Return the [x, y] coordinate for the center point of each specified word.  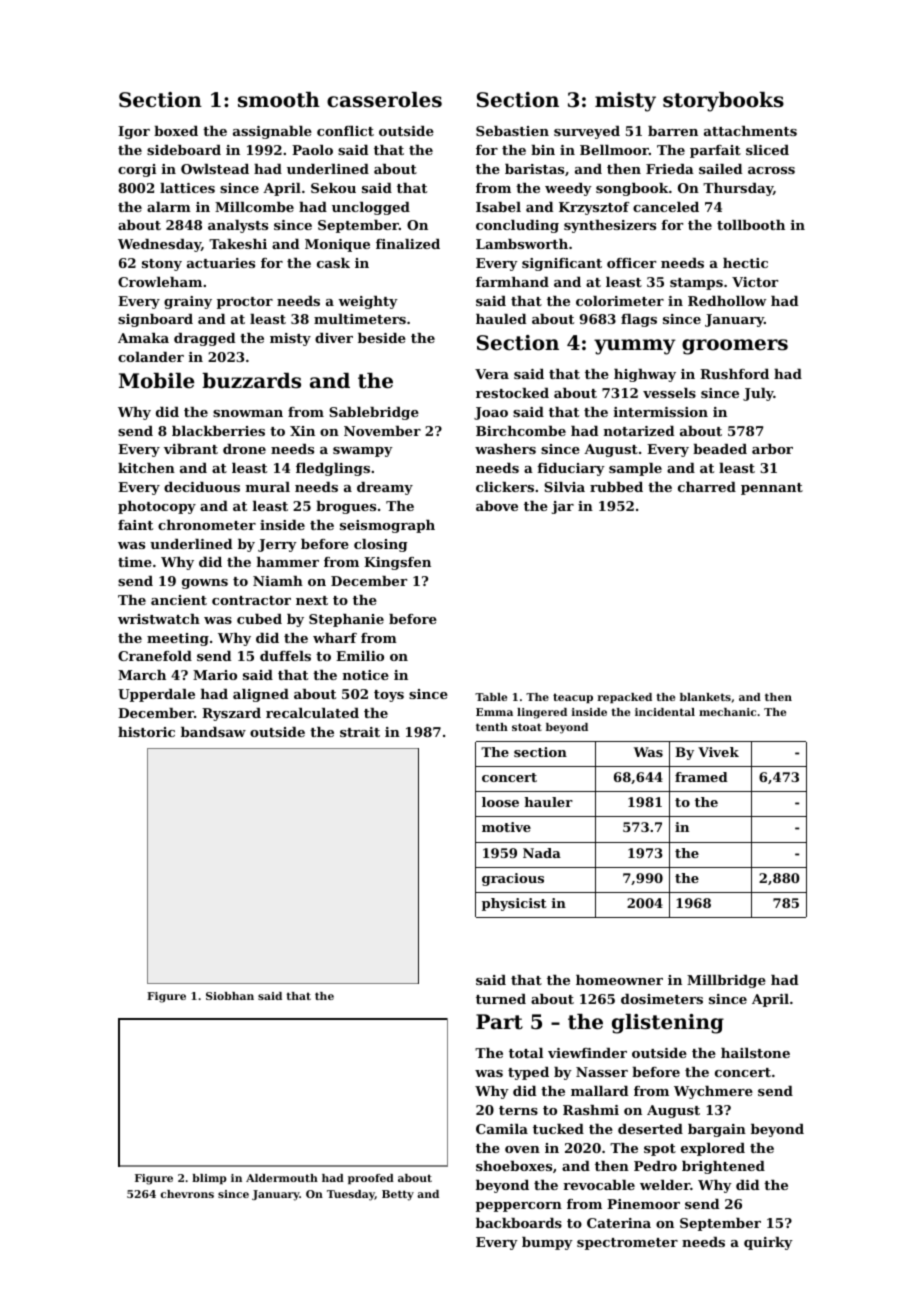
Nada [542, 853]
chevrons [187, 1194]
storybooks [723, 102]
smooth [279, 100]
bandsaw [213, 732]
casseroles [384, 100]
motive [506, 827]
